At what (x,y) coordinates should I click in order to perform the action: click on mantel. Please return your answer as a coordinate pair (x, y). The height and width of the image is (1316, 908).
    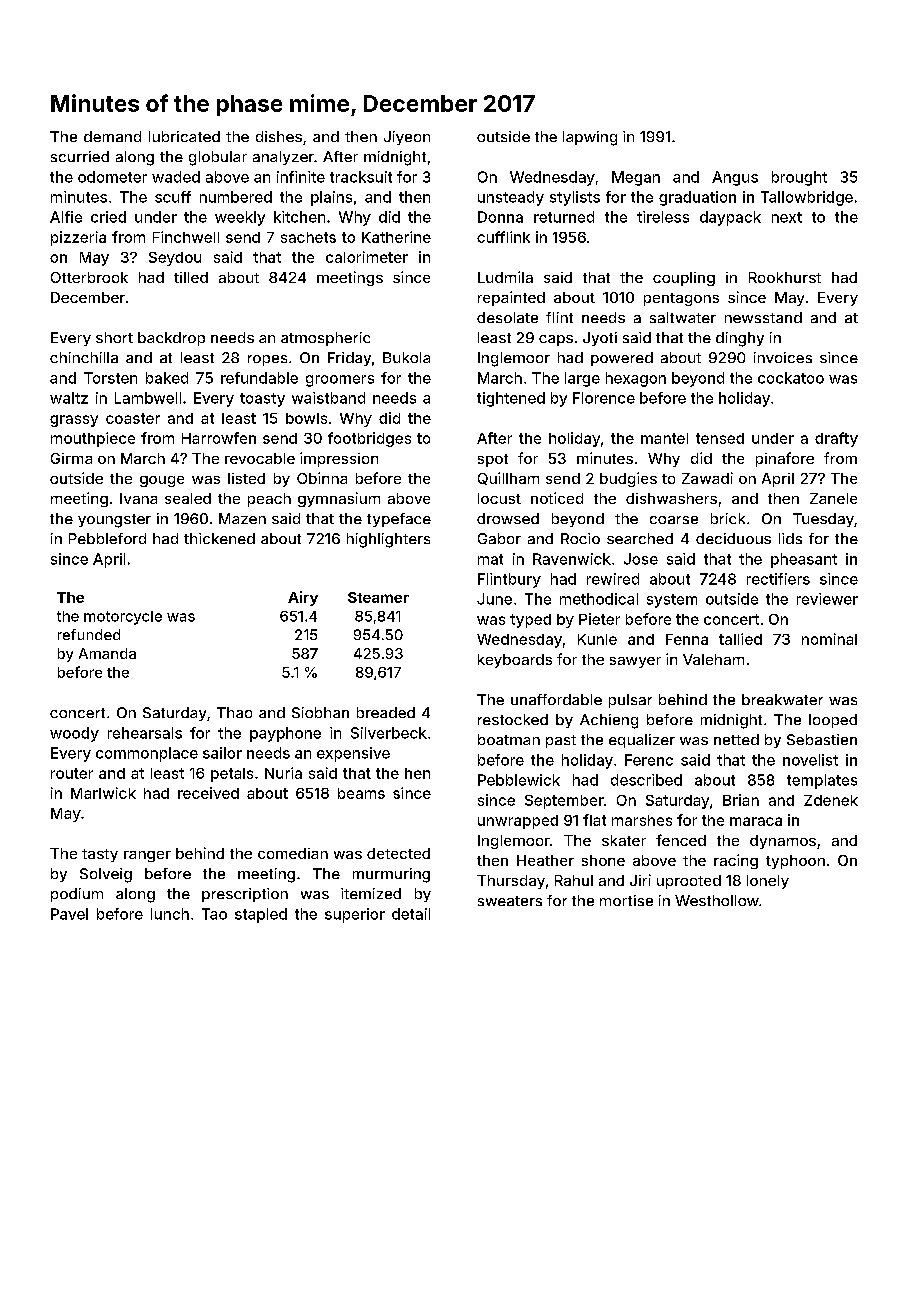
    Looking at the image, I should click on (664, 438).
